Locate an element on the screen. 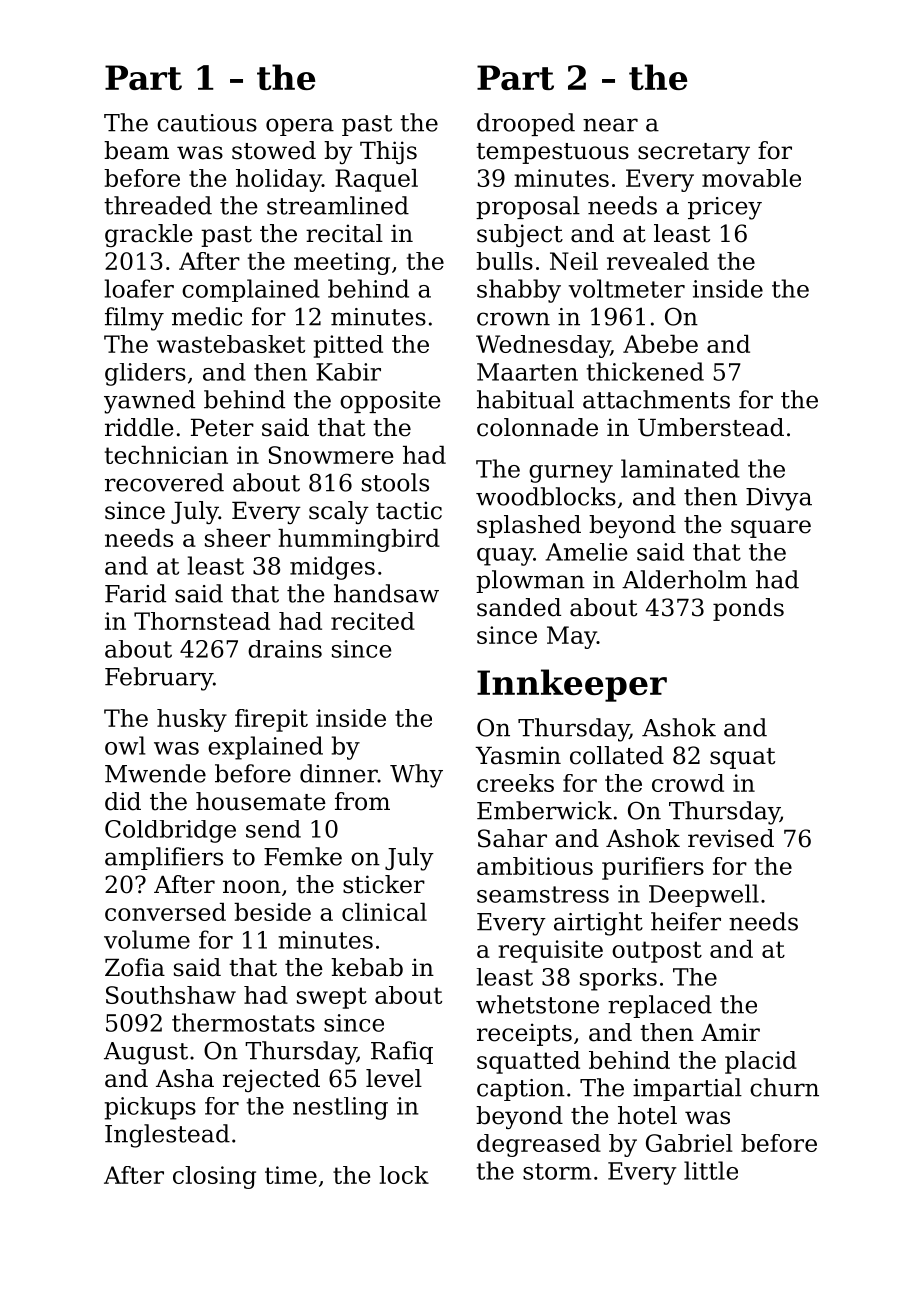  Thijs is located at coordinates (388, 152).
